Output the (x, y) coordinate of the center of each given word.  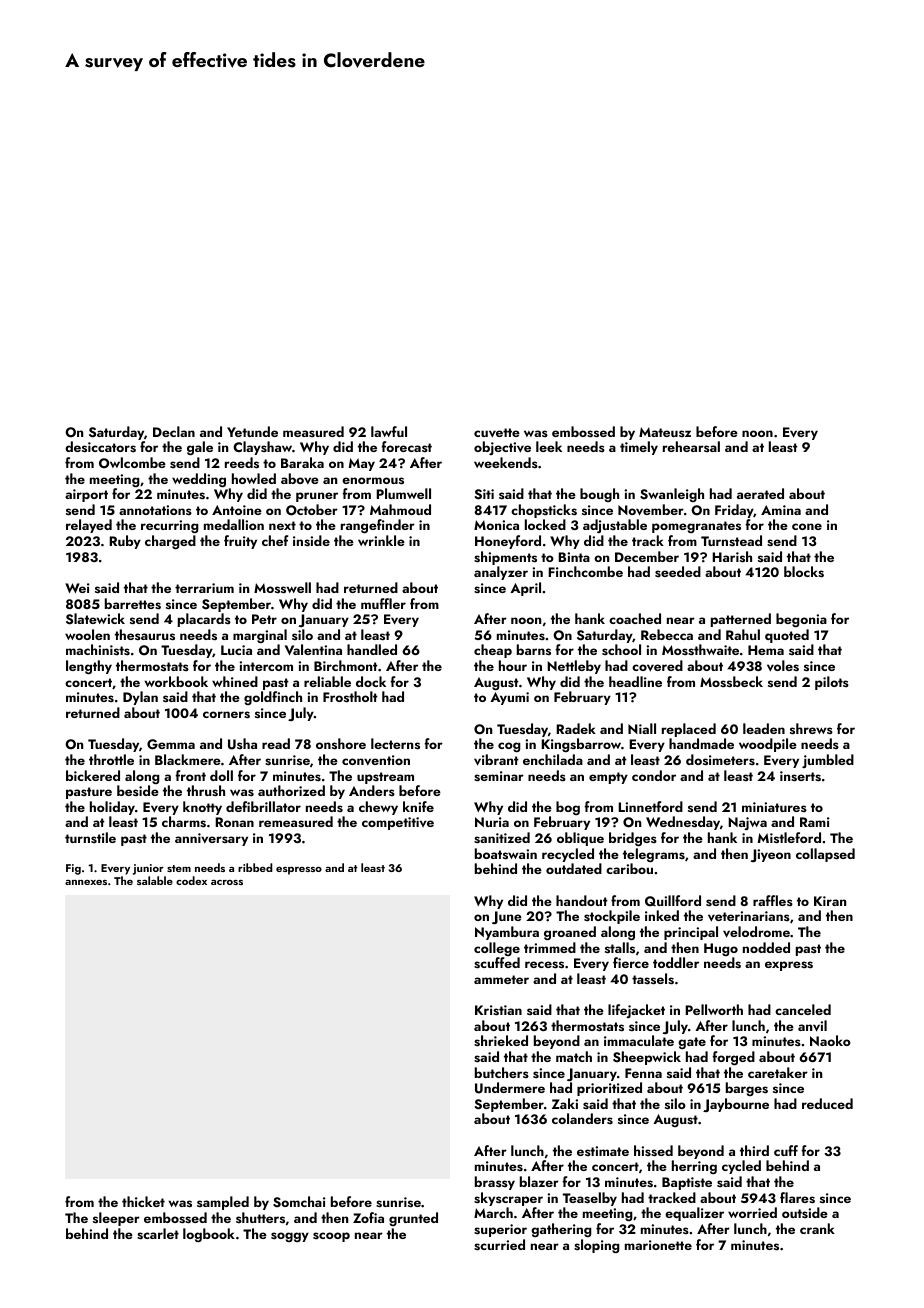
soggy (290, 1237)
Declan (174, 431)
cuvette (497, 433)
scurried (499, 1245)
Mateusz (665, 432)
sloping (597, 1246)
